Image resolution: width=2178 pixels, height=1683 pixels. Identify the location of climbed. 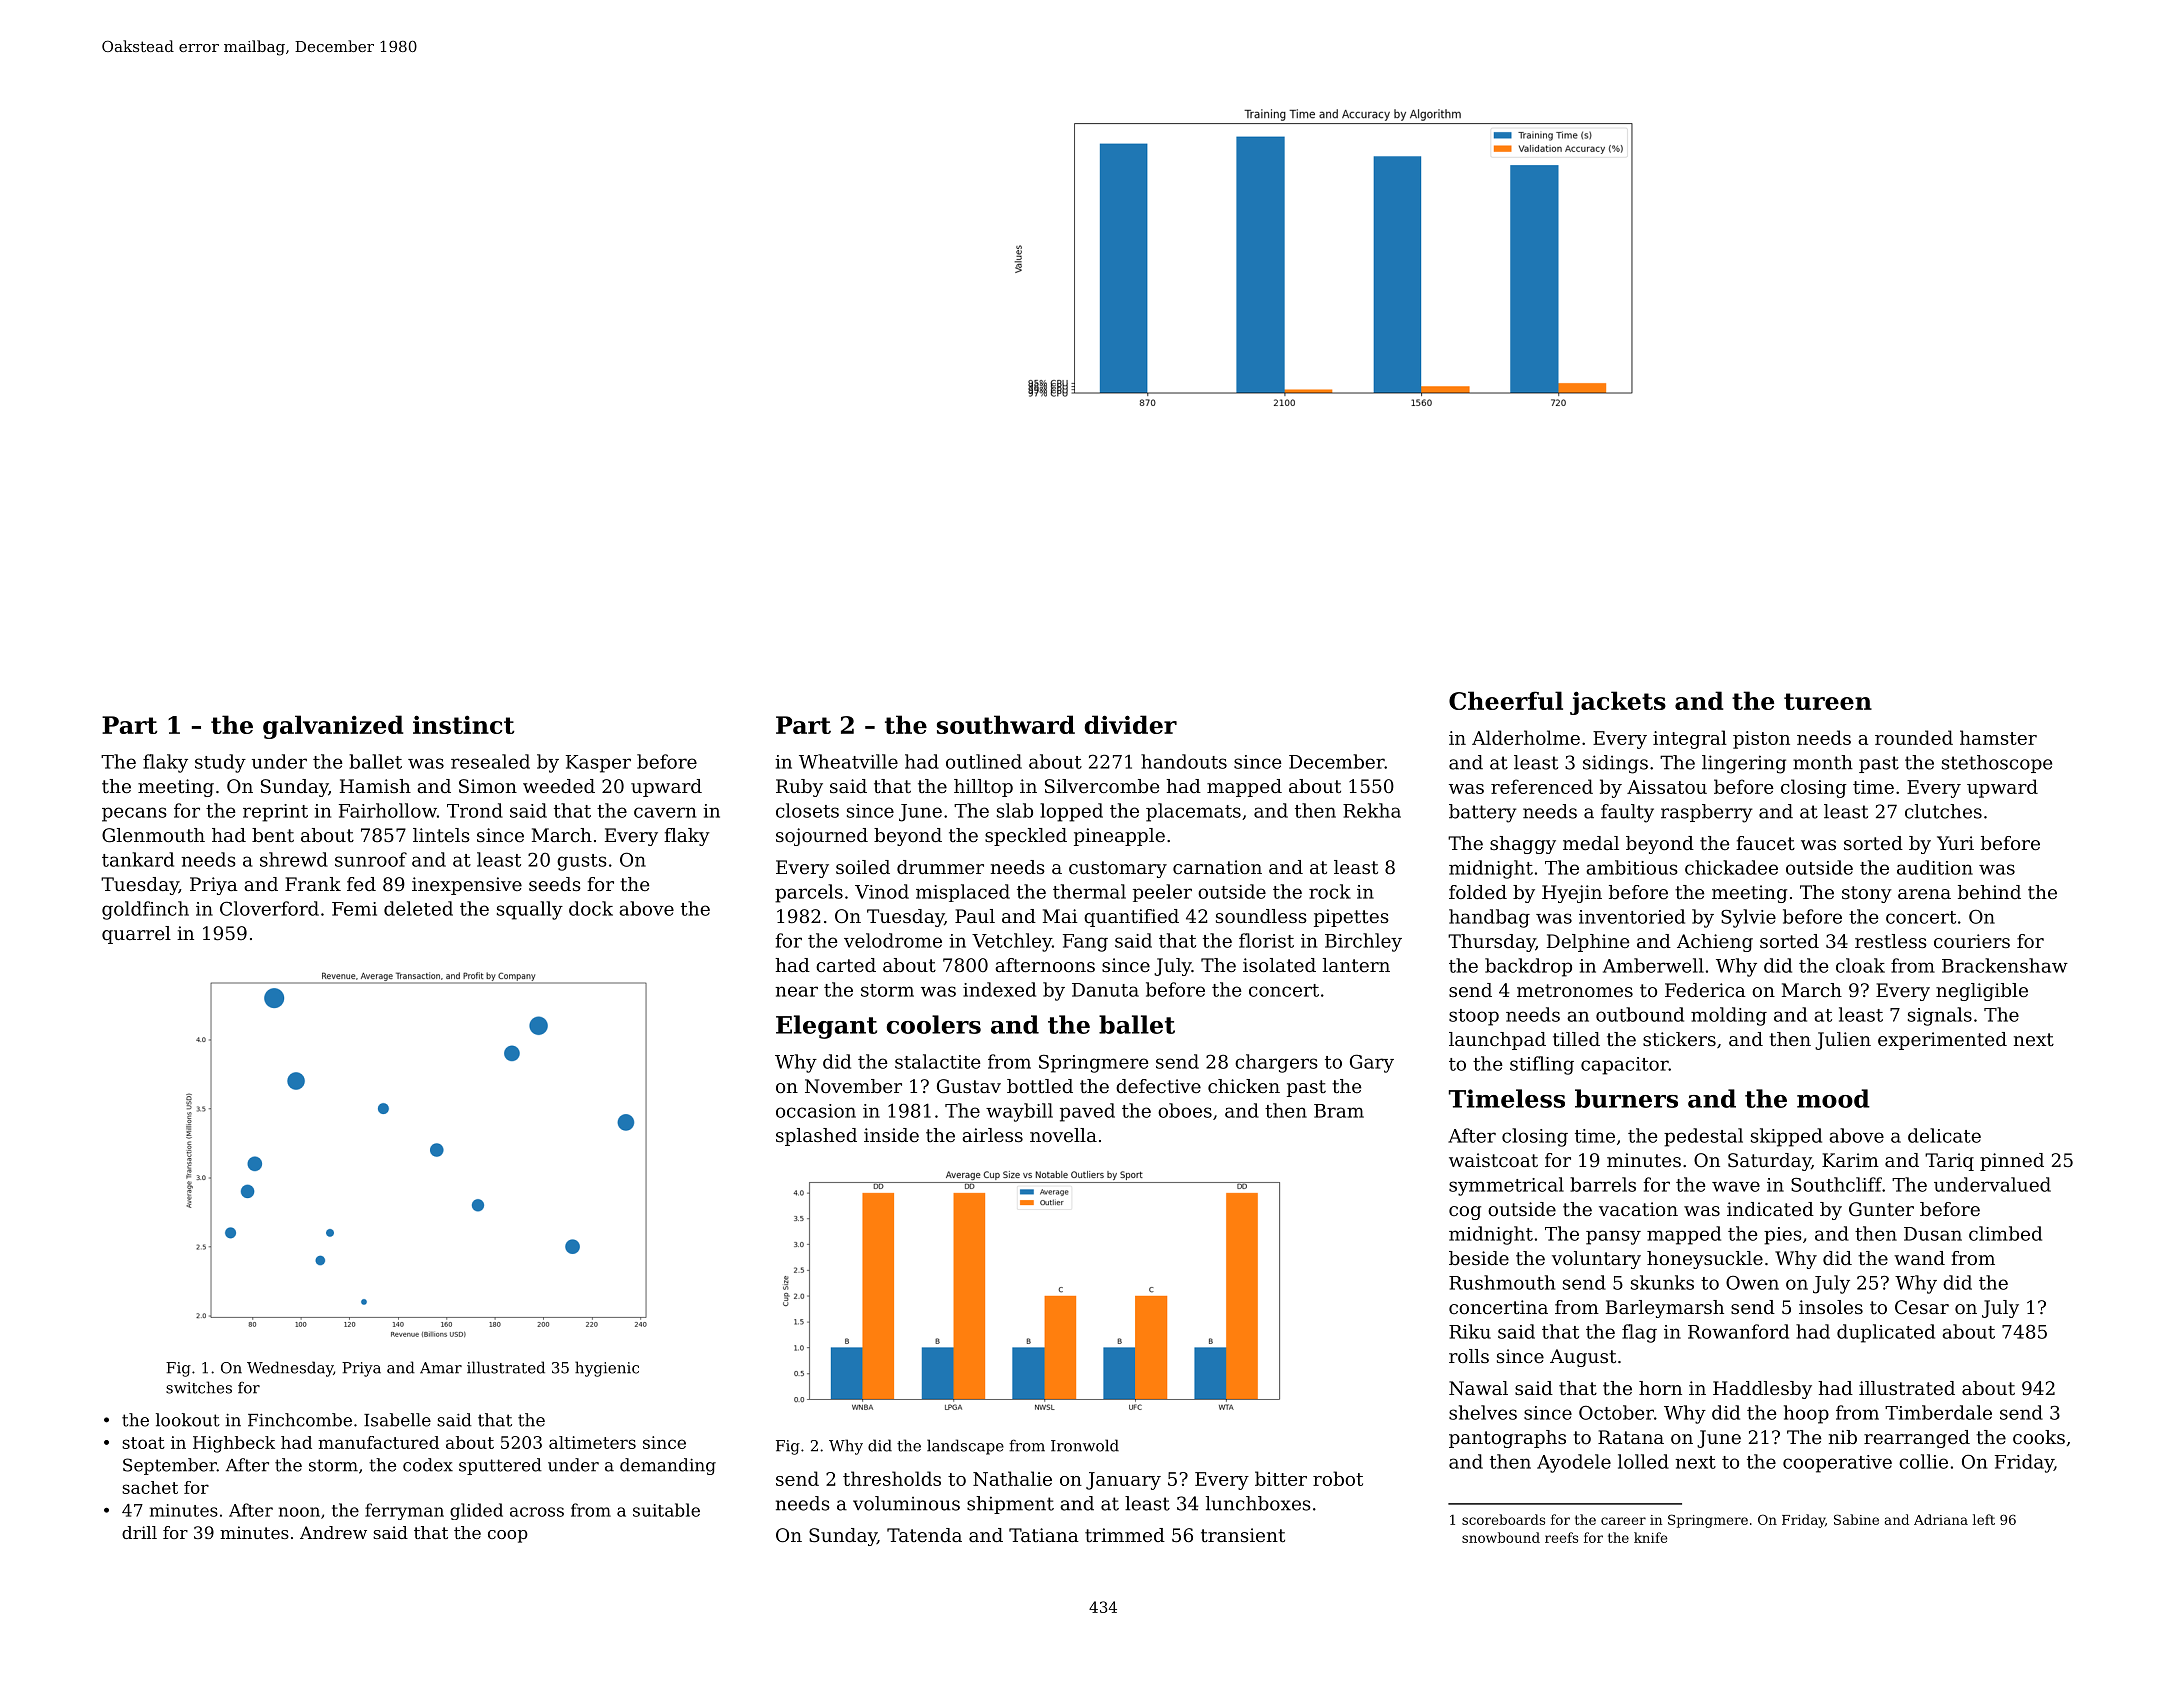
(2005, 1233).
